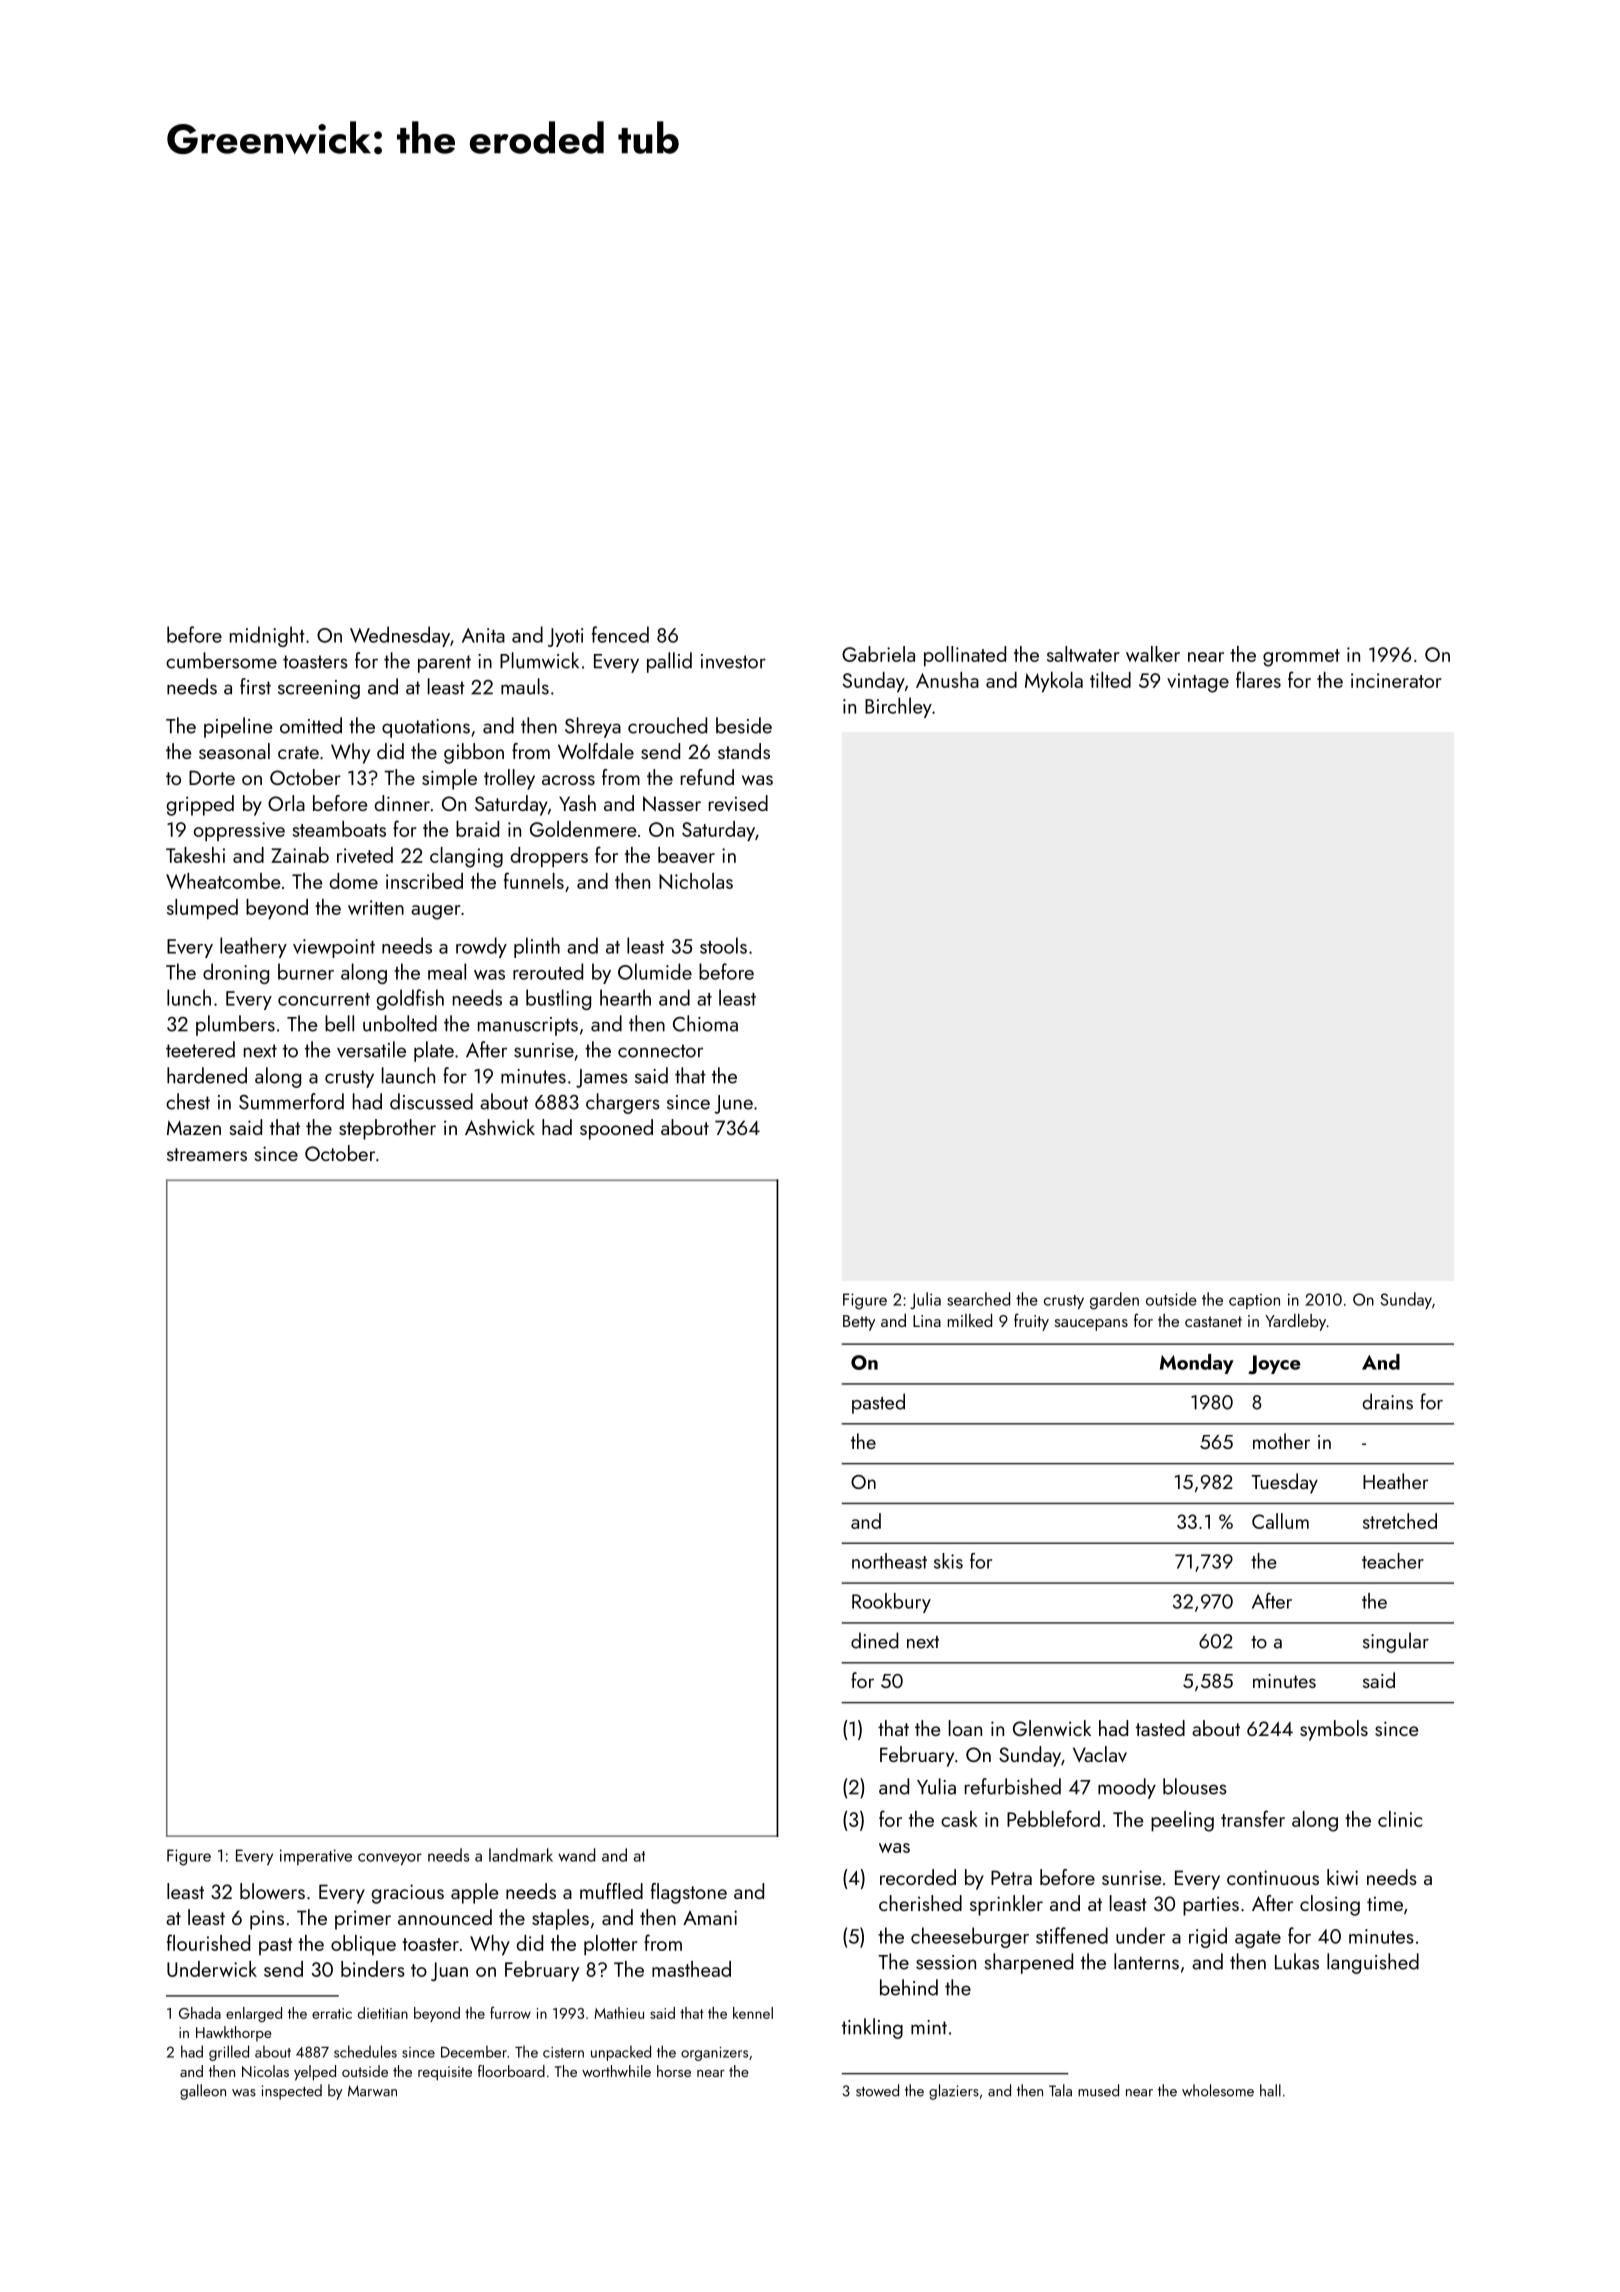 This screenshot has width=1620, height=2292. I want to click on flares, so click(1258, 679).
